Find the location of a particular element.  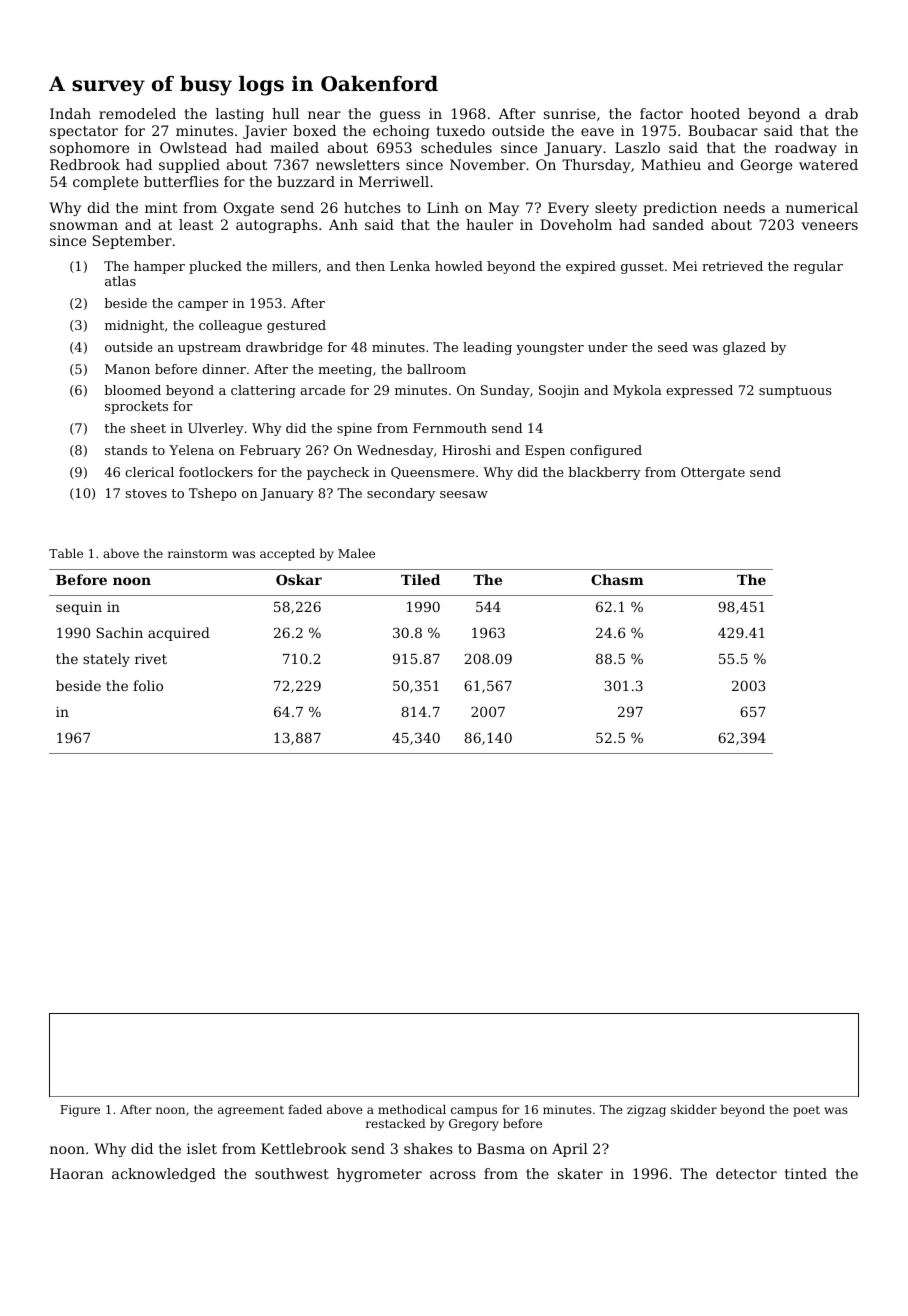

skater is located at coordinates (580, 1173).
